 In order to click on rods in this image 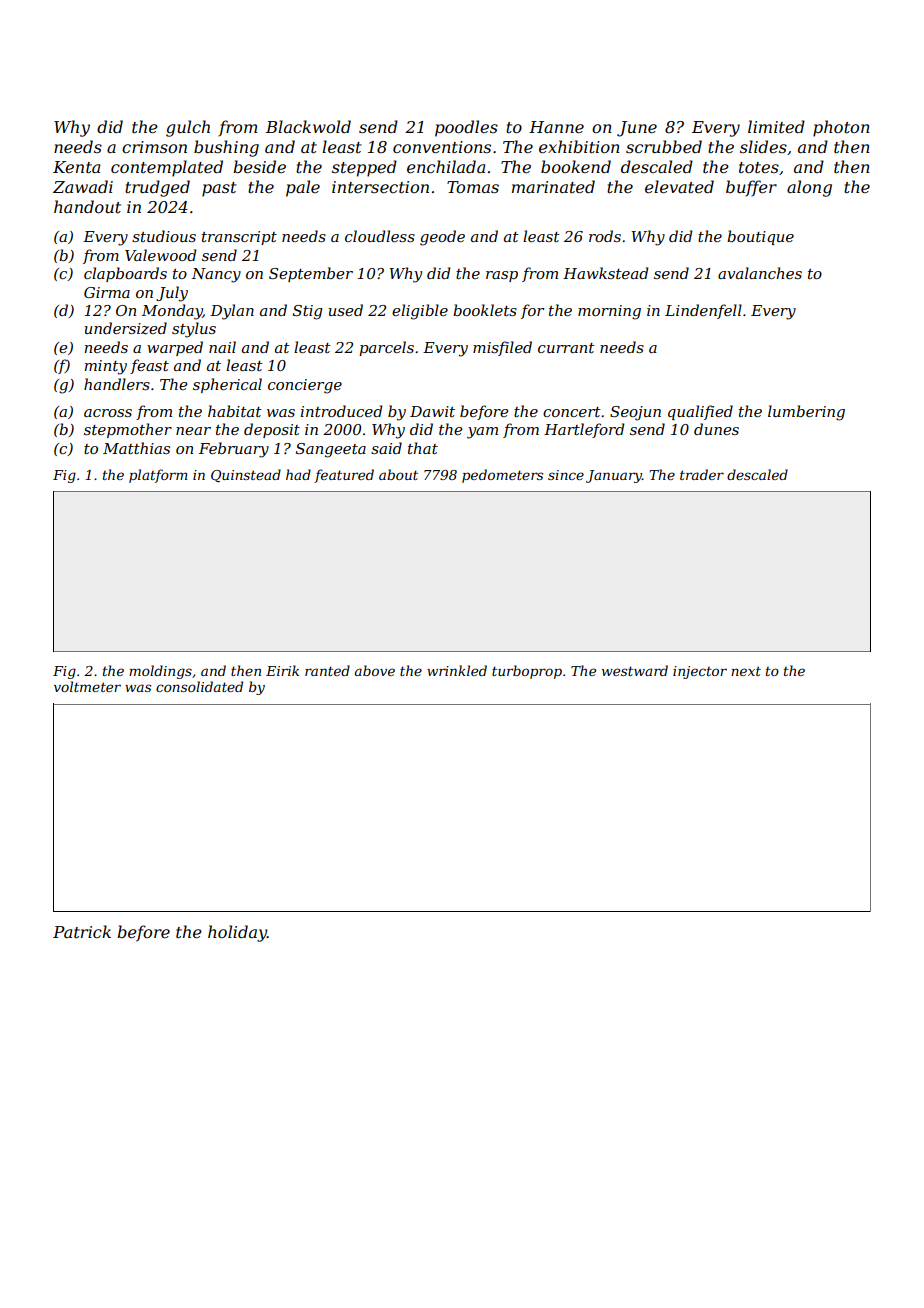, I will do `click(605, 236)`.
